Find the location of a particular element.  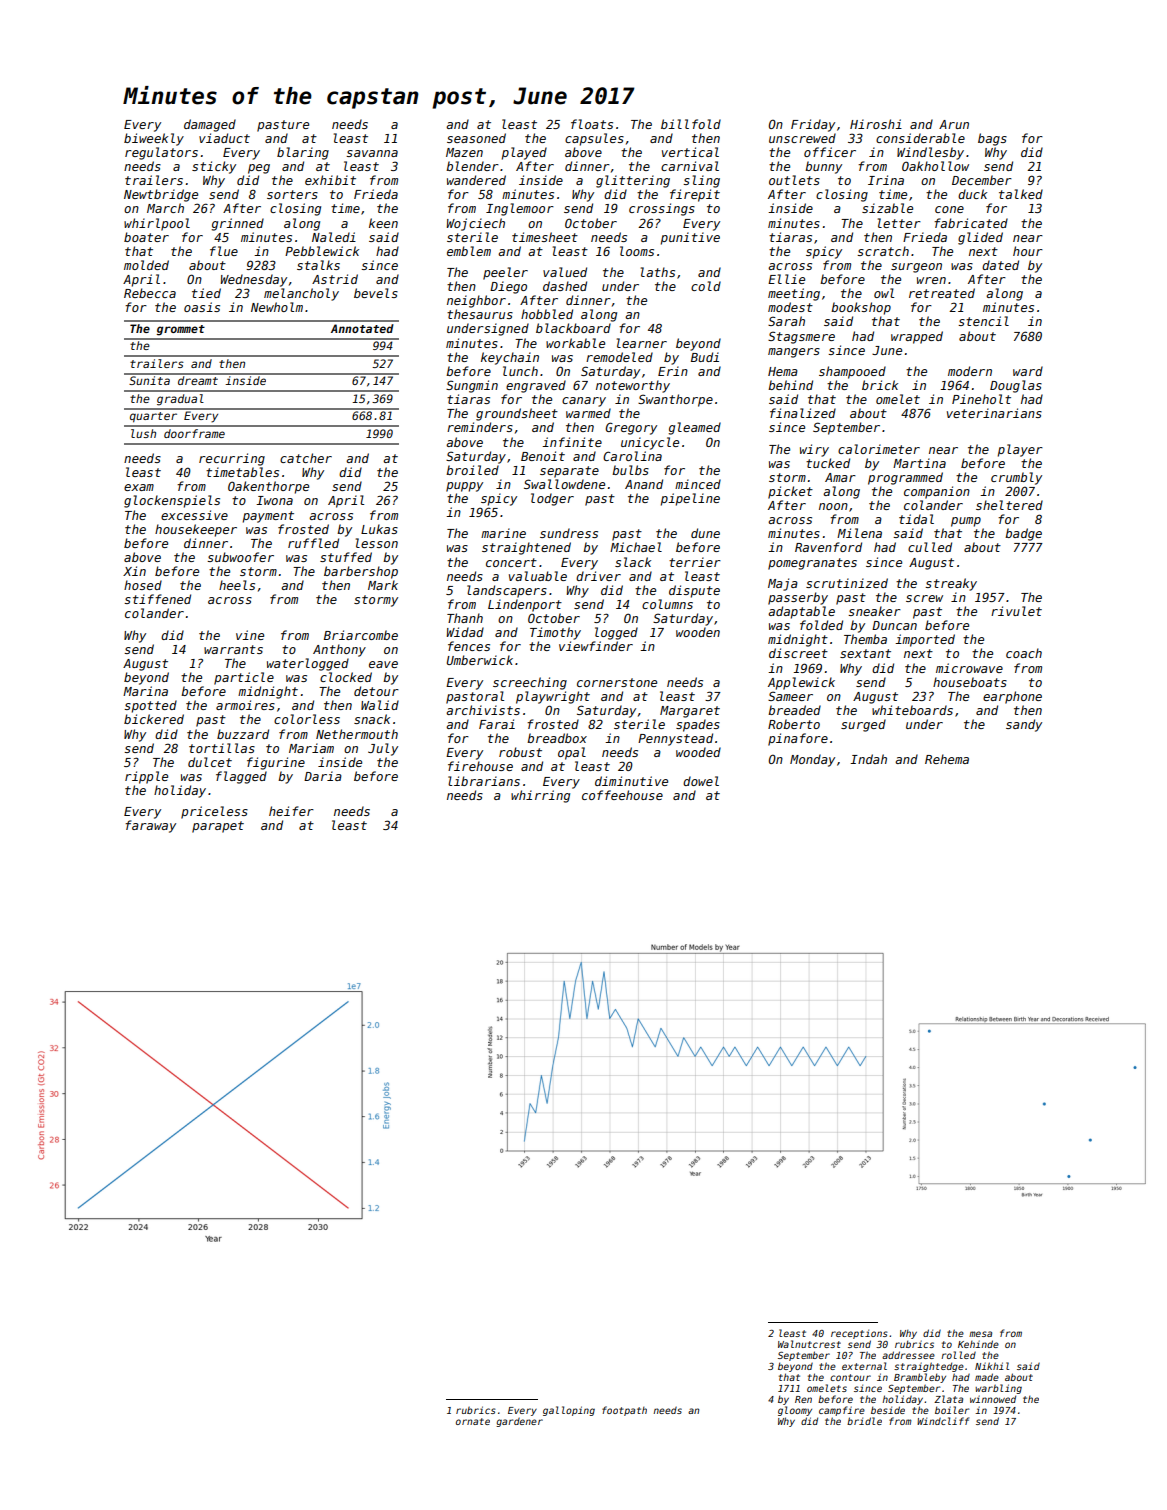

parapet is located at coordinates (218, 827).
